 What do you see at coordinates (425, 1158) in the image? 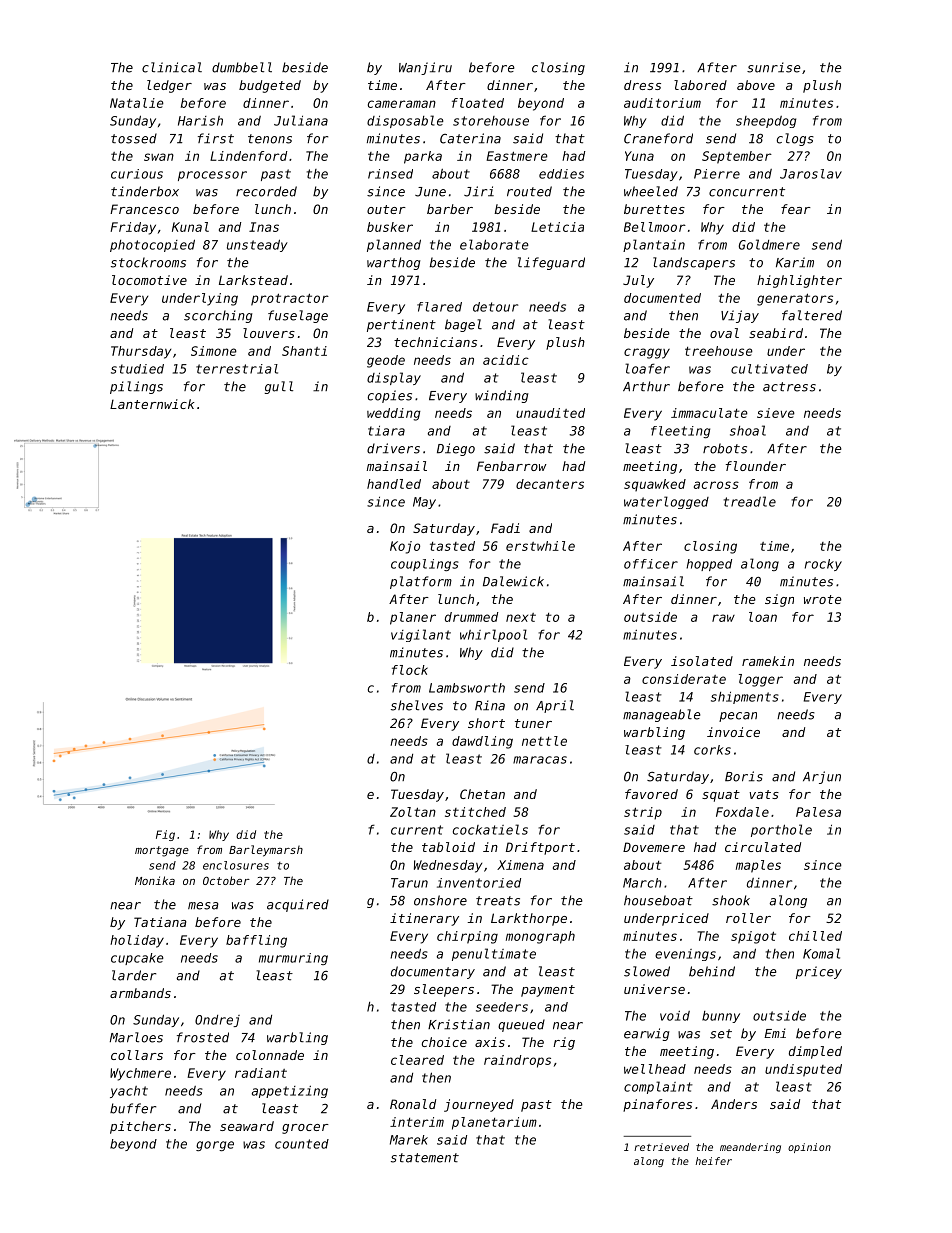
I see `statement` at bounding box center [425, 1158].
